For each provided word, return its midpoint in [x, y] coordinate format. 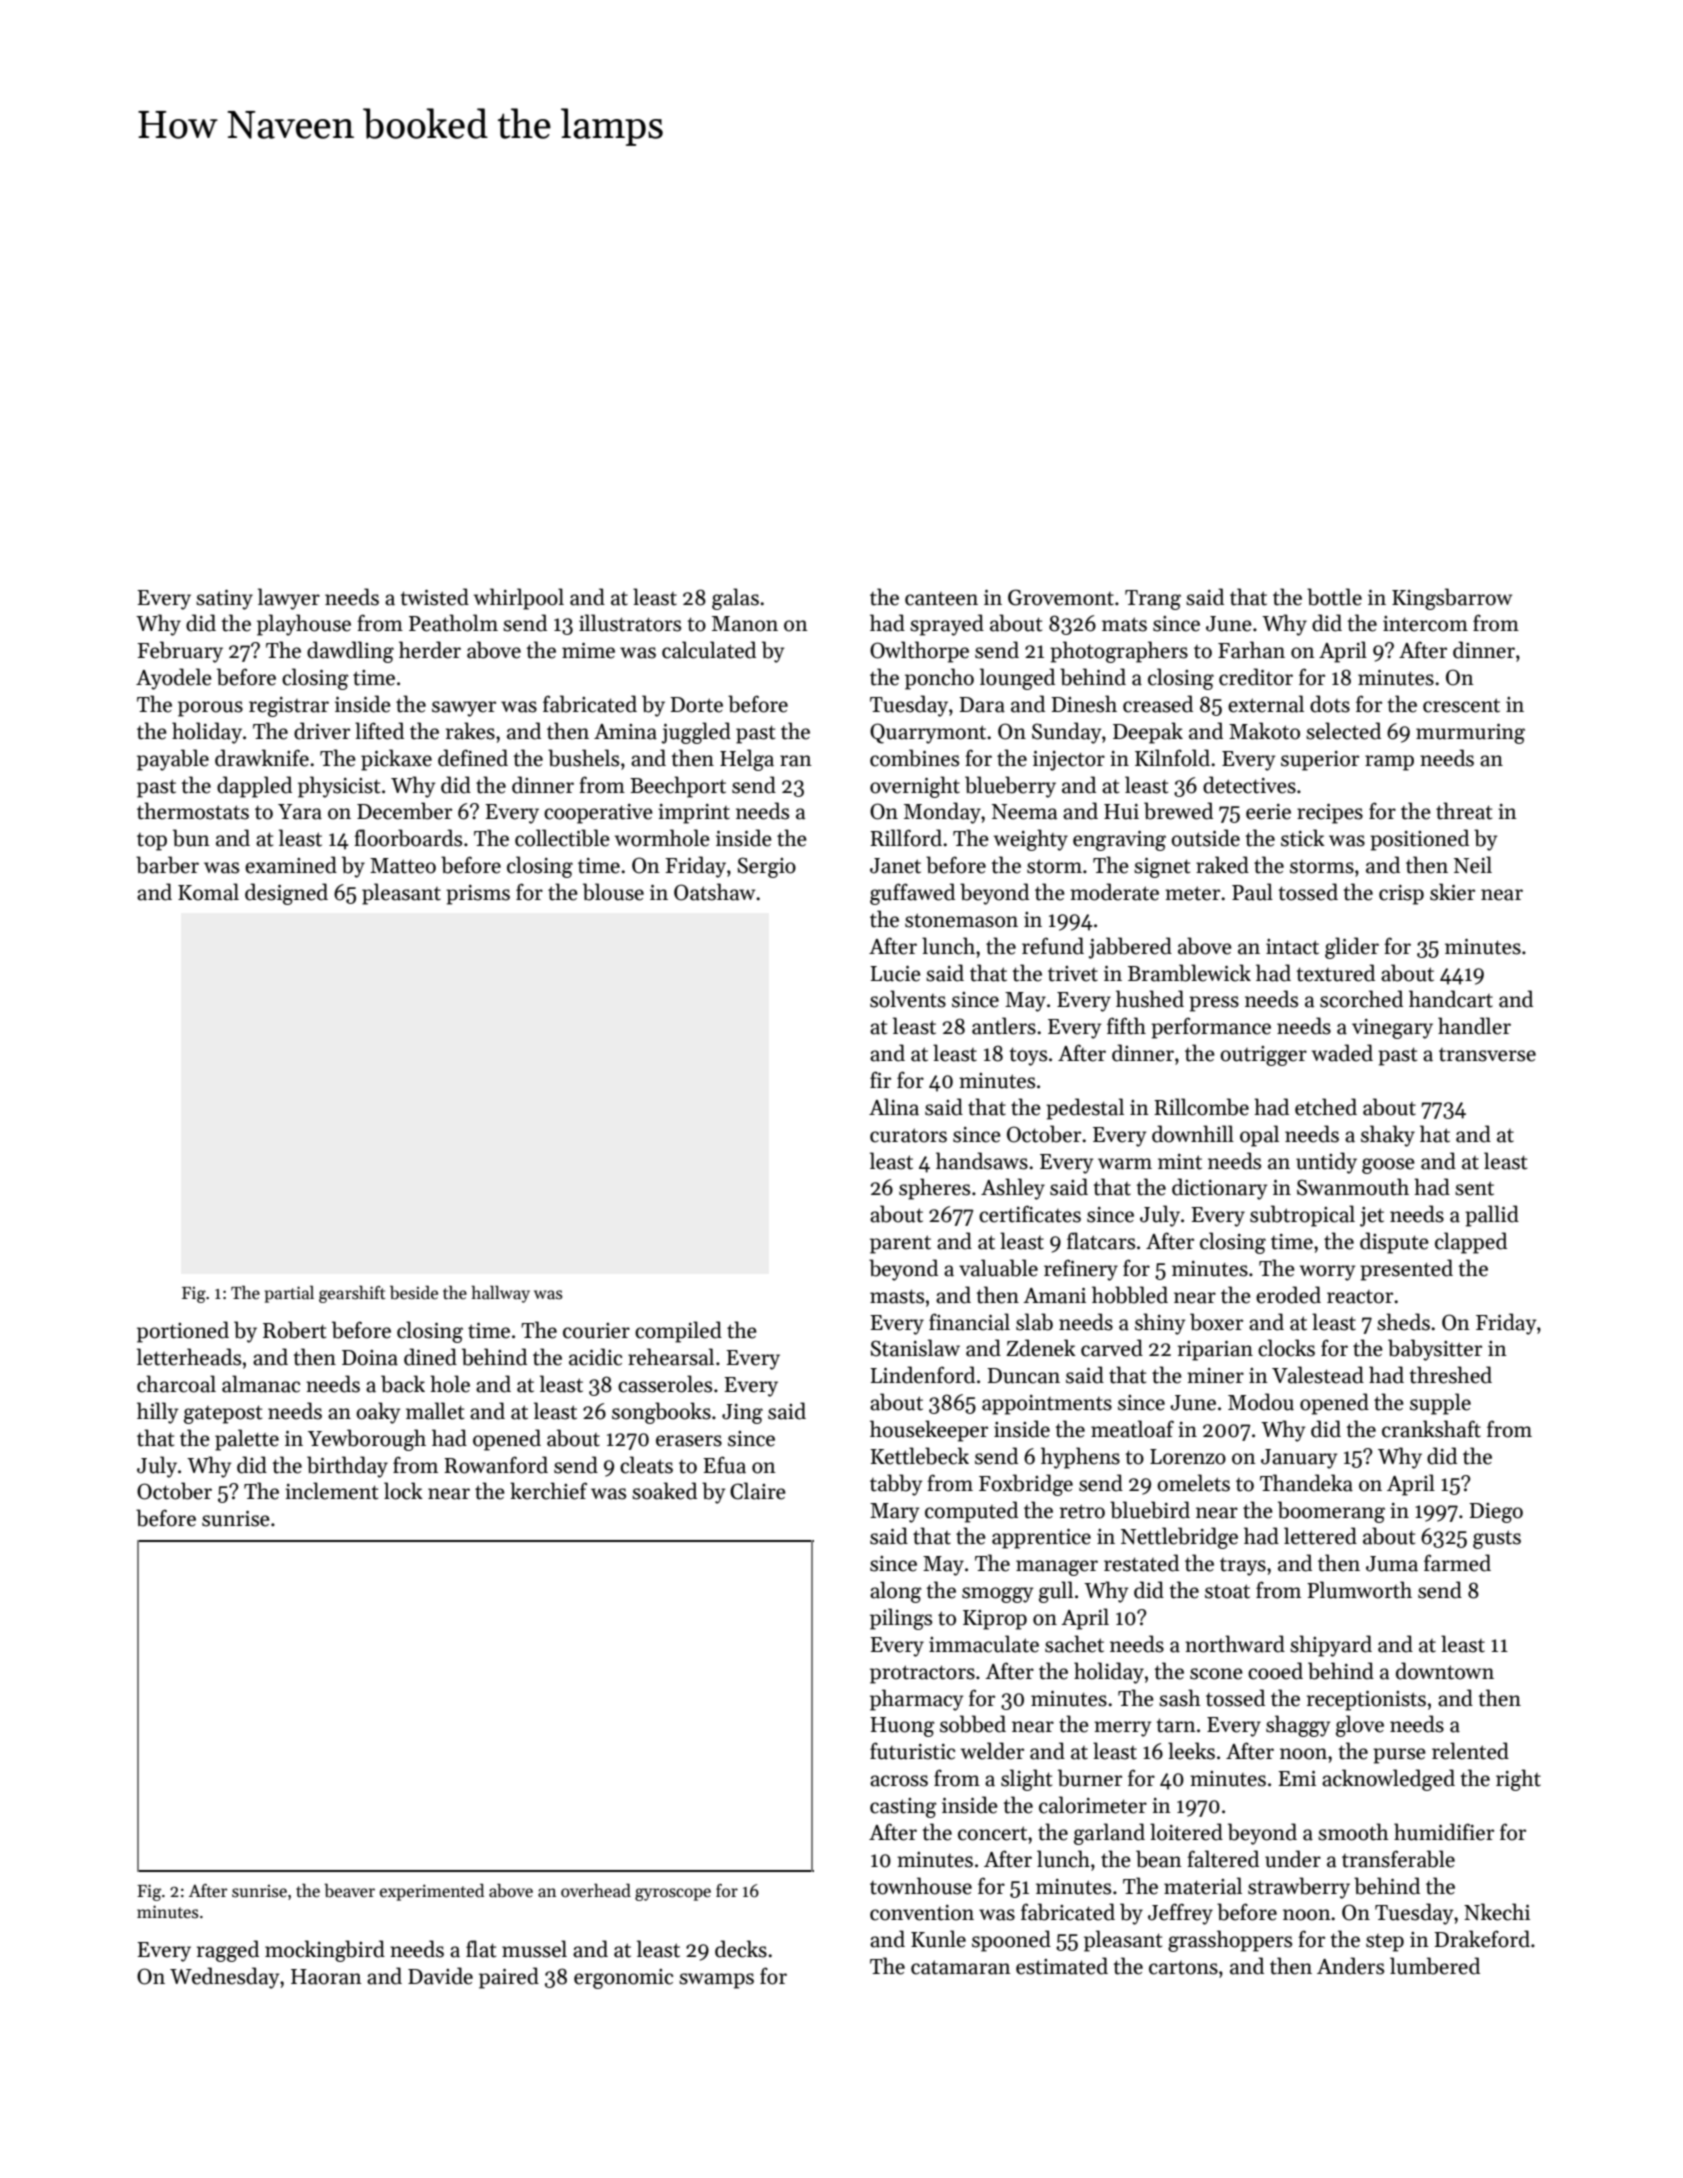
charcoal [176, 1384]
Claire [758, 1491]
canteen [941, 599]
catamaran [961, 1967]
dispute [1394, 1243]
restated [1141, 1563]
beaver [349, 1891]
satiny [224, 600]
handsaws [982, 1161]
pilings [901, 1619]
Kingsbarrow [1452, 599]
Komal [208, 892]
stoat [1227, 1591]
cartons [1183, 1968]
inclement [331, 1491]
